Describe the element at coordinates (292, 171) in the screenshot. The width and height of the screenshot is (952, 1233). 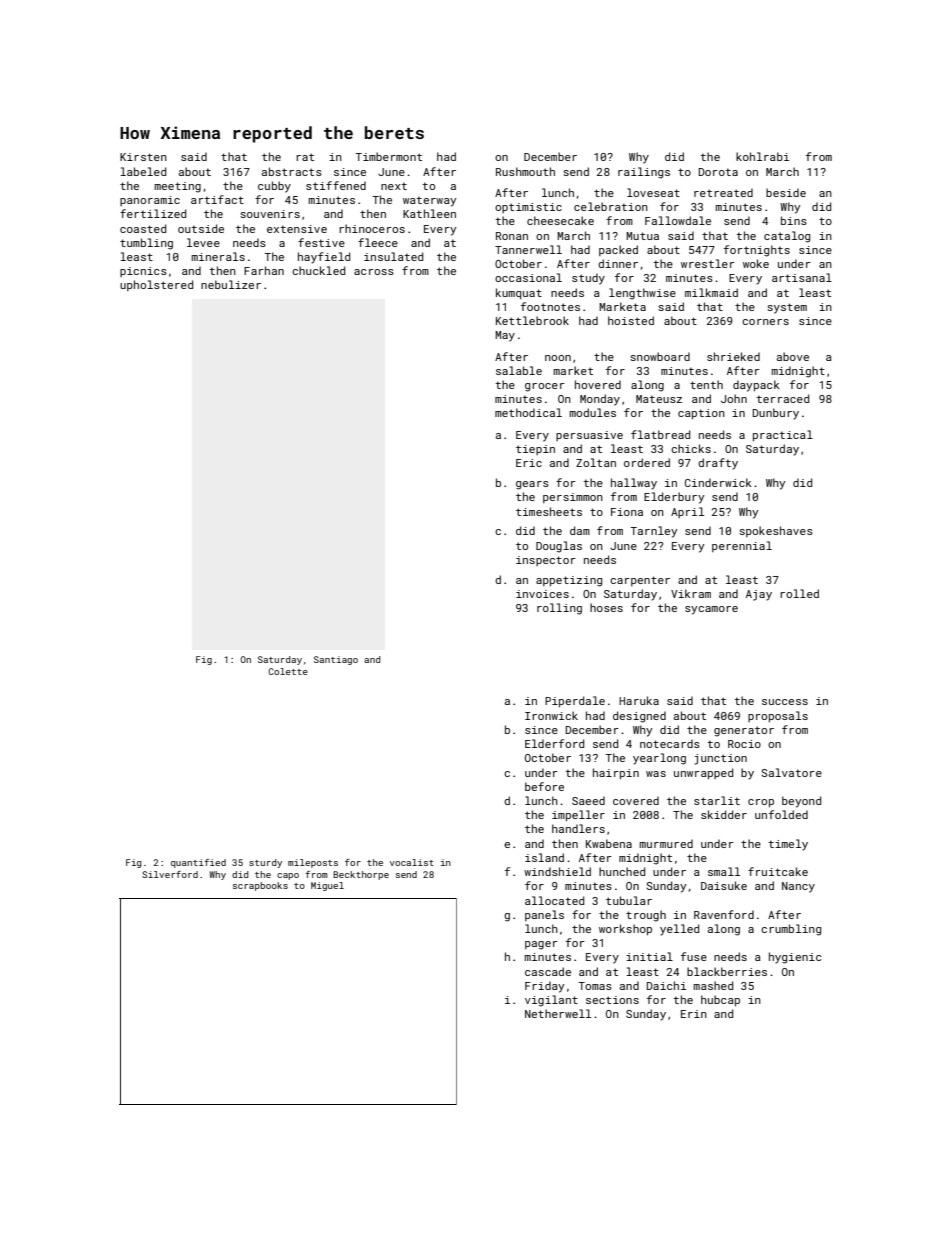
I see `abstracts` at that location.
